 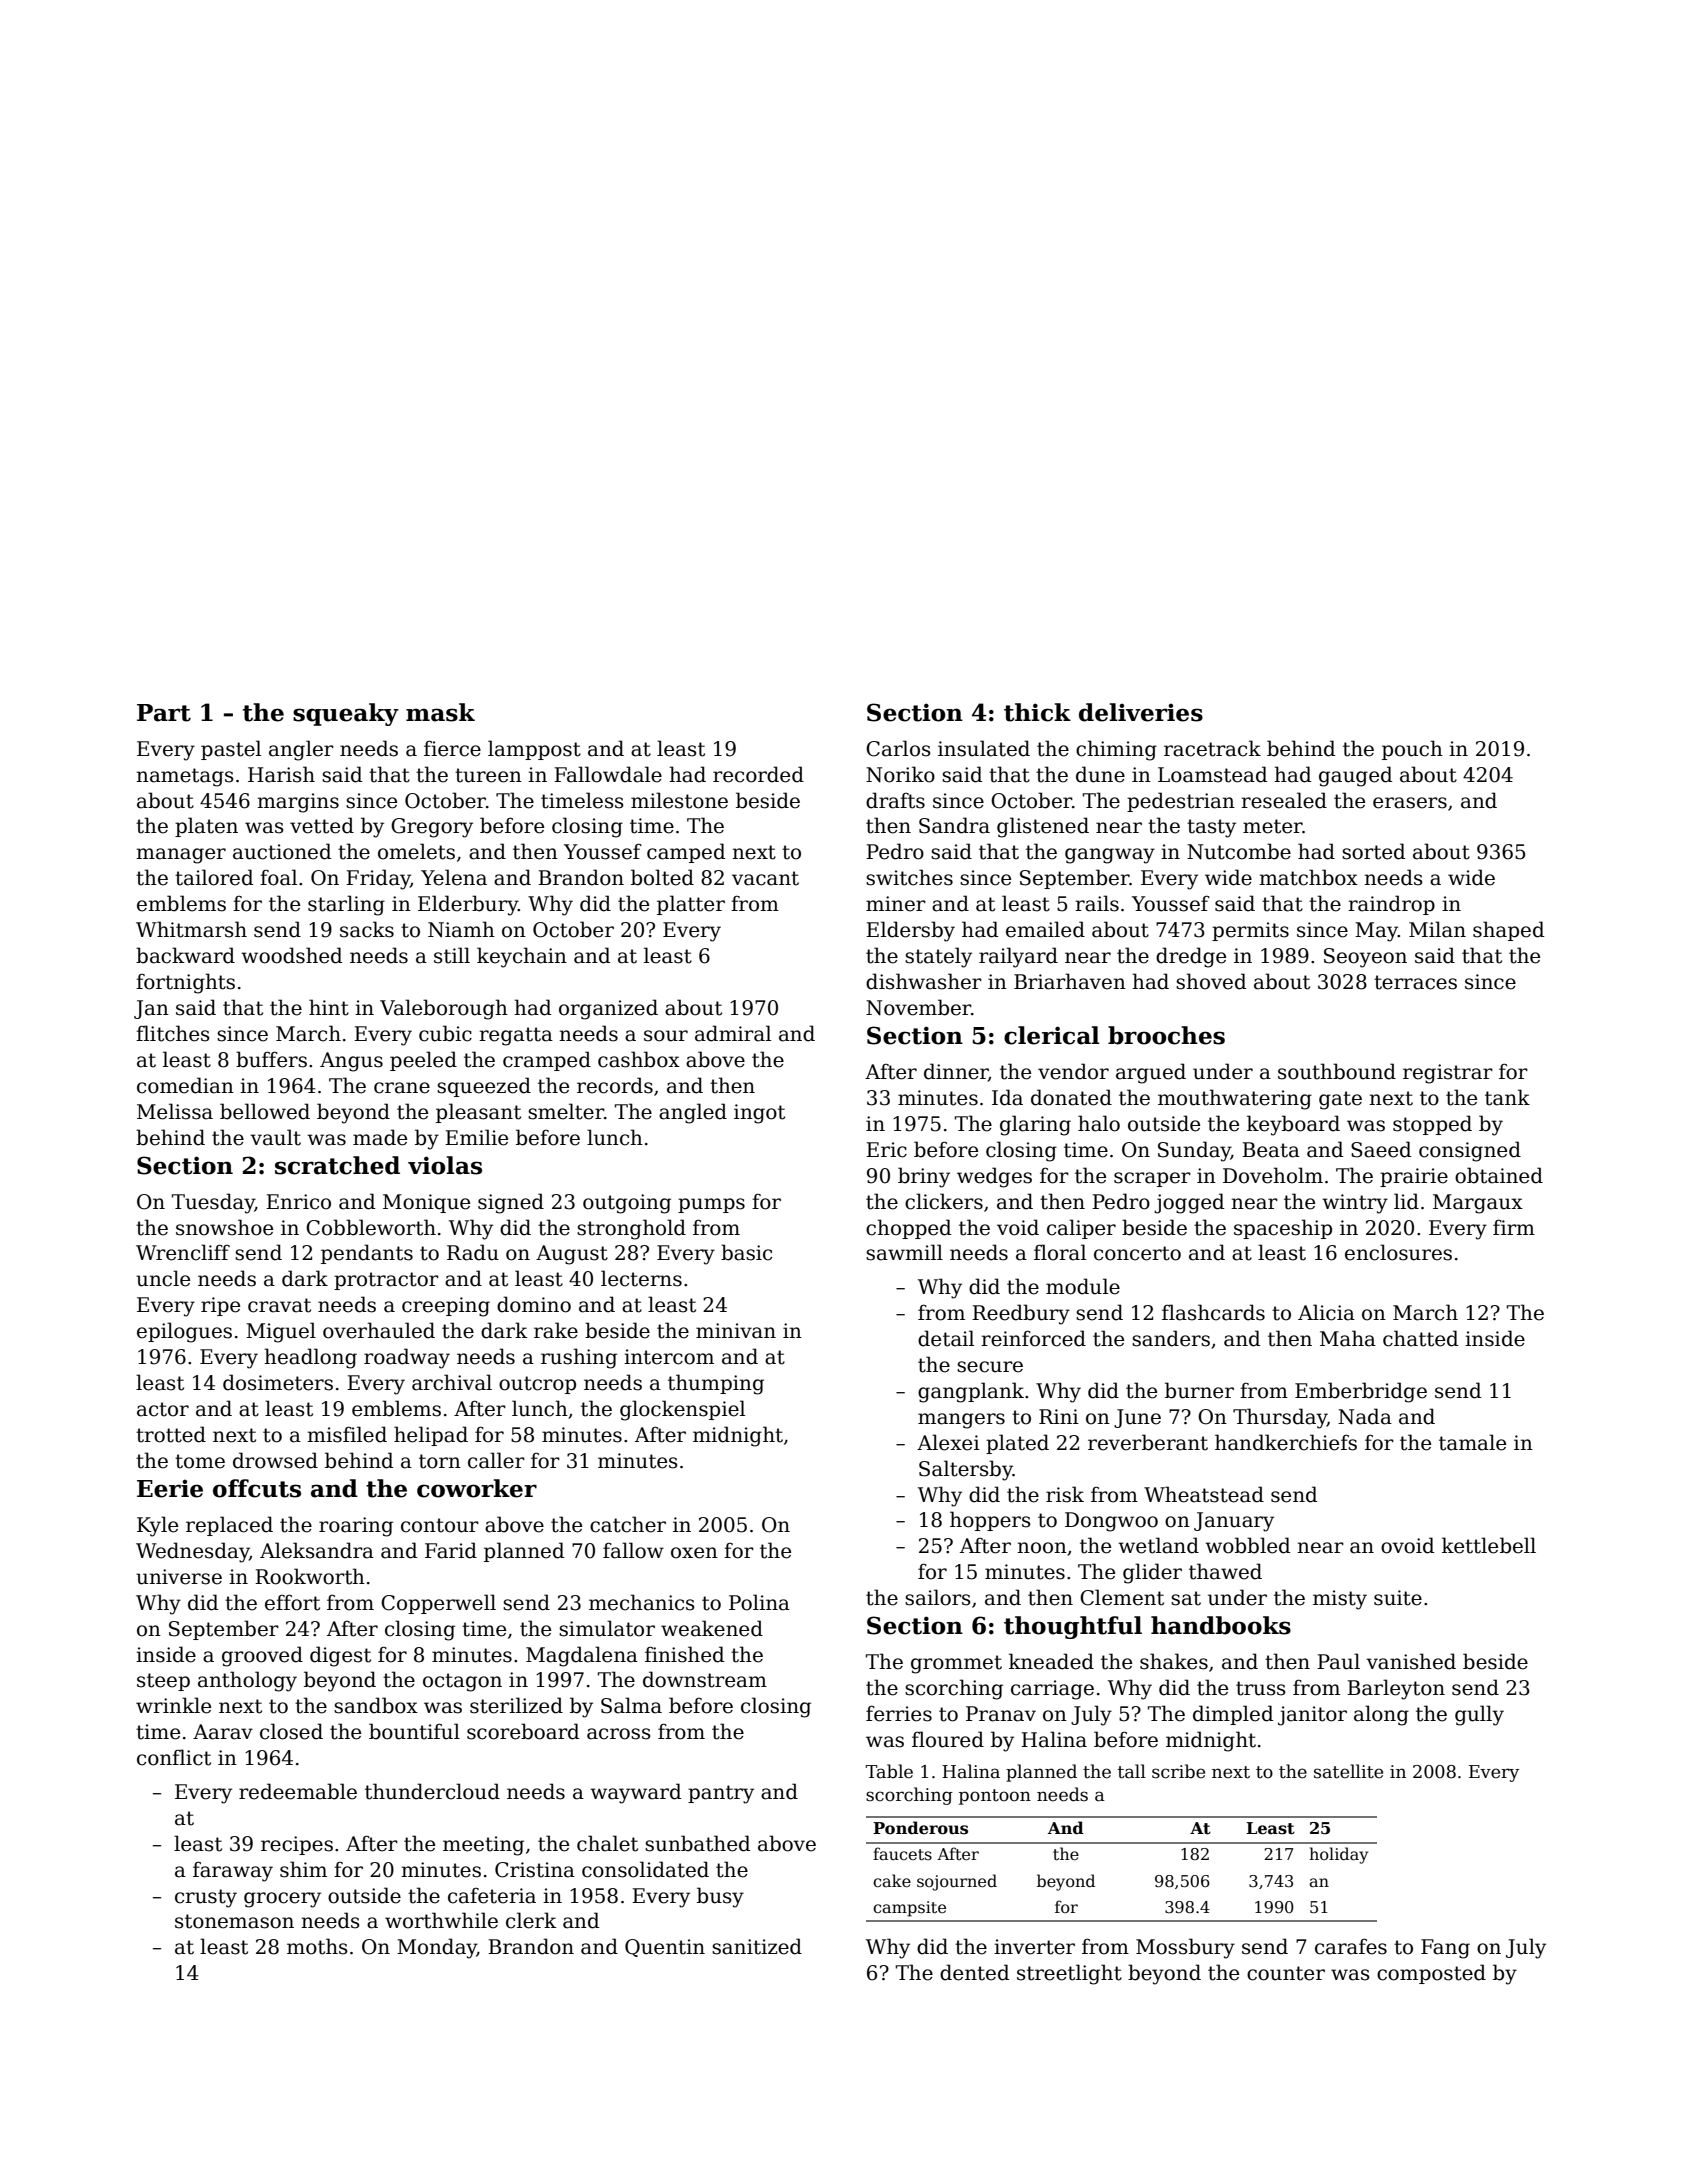 What do you see at coordinates (1037, 712) in the image?
I see `thick` at bounding box center [1037, 712].
